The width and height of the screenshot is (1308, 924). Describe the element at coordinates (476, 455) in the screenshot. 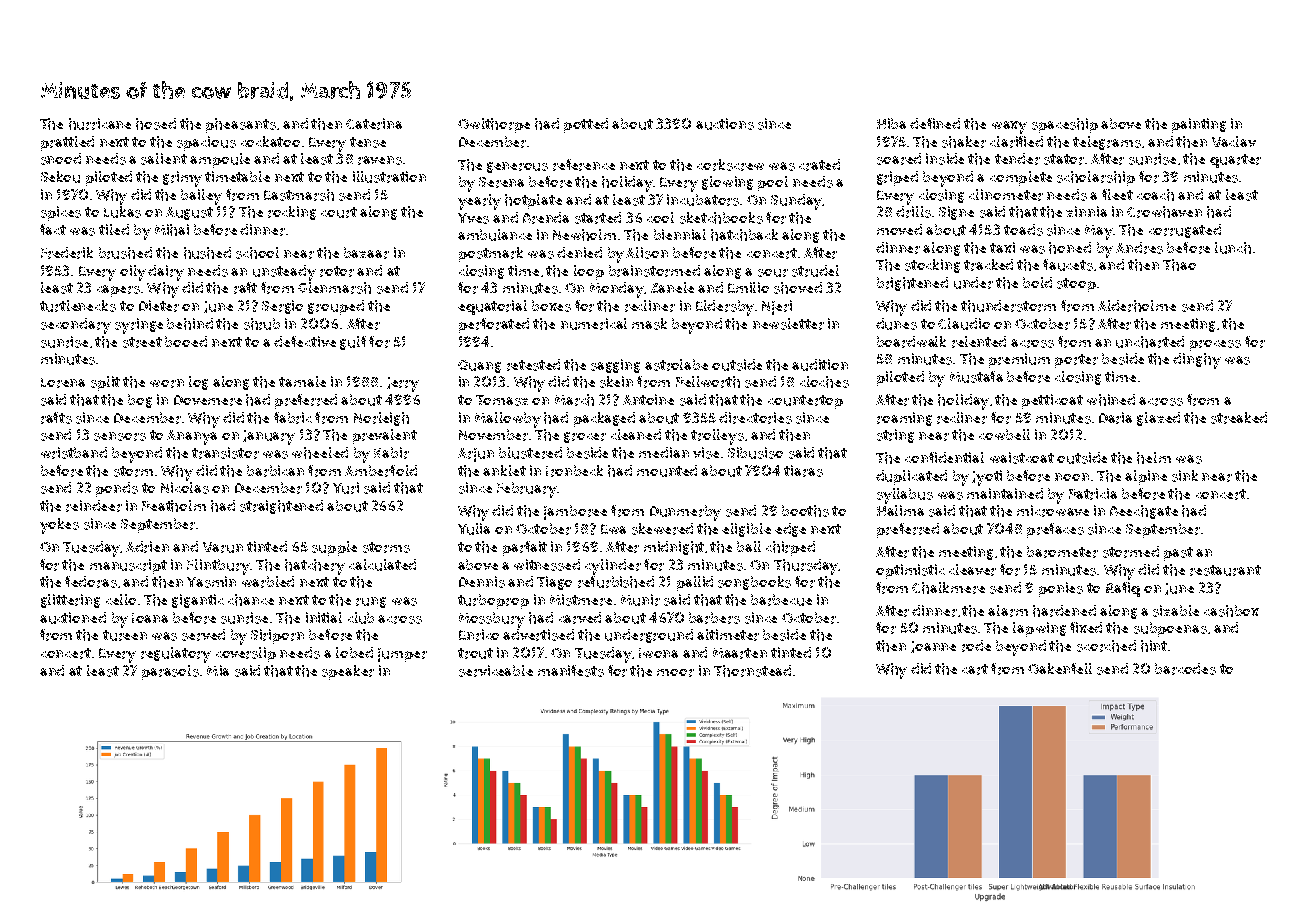

I see `Arjun` at that location.
